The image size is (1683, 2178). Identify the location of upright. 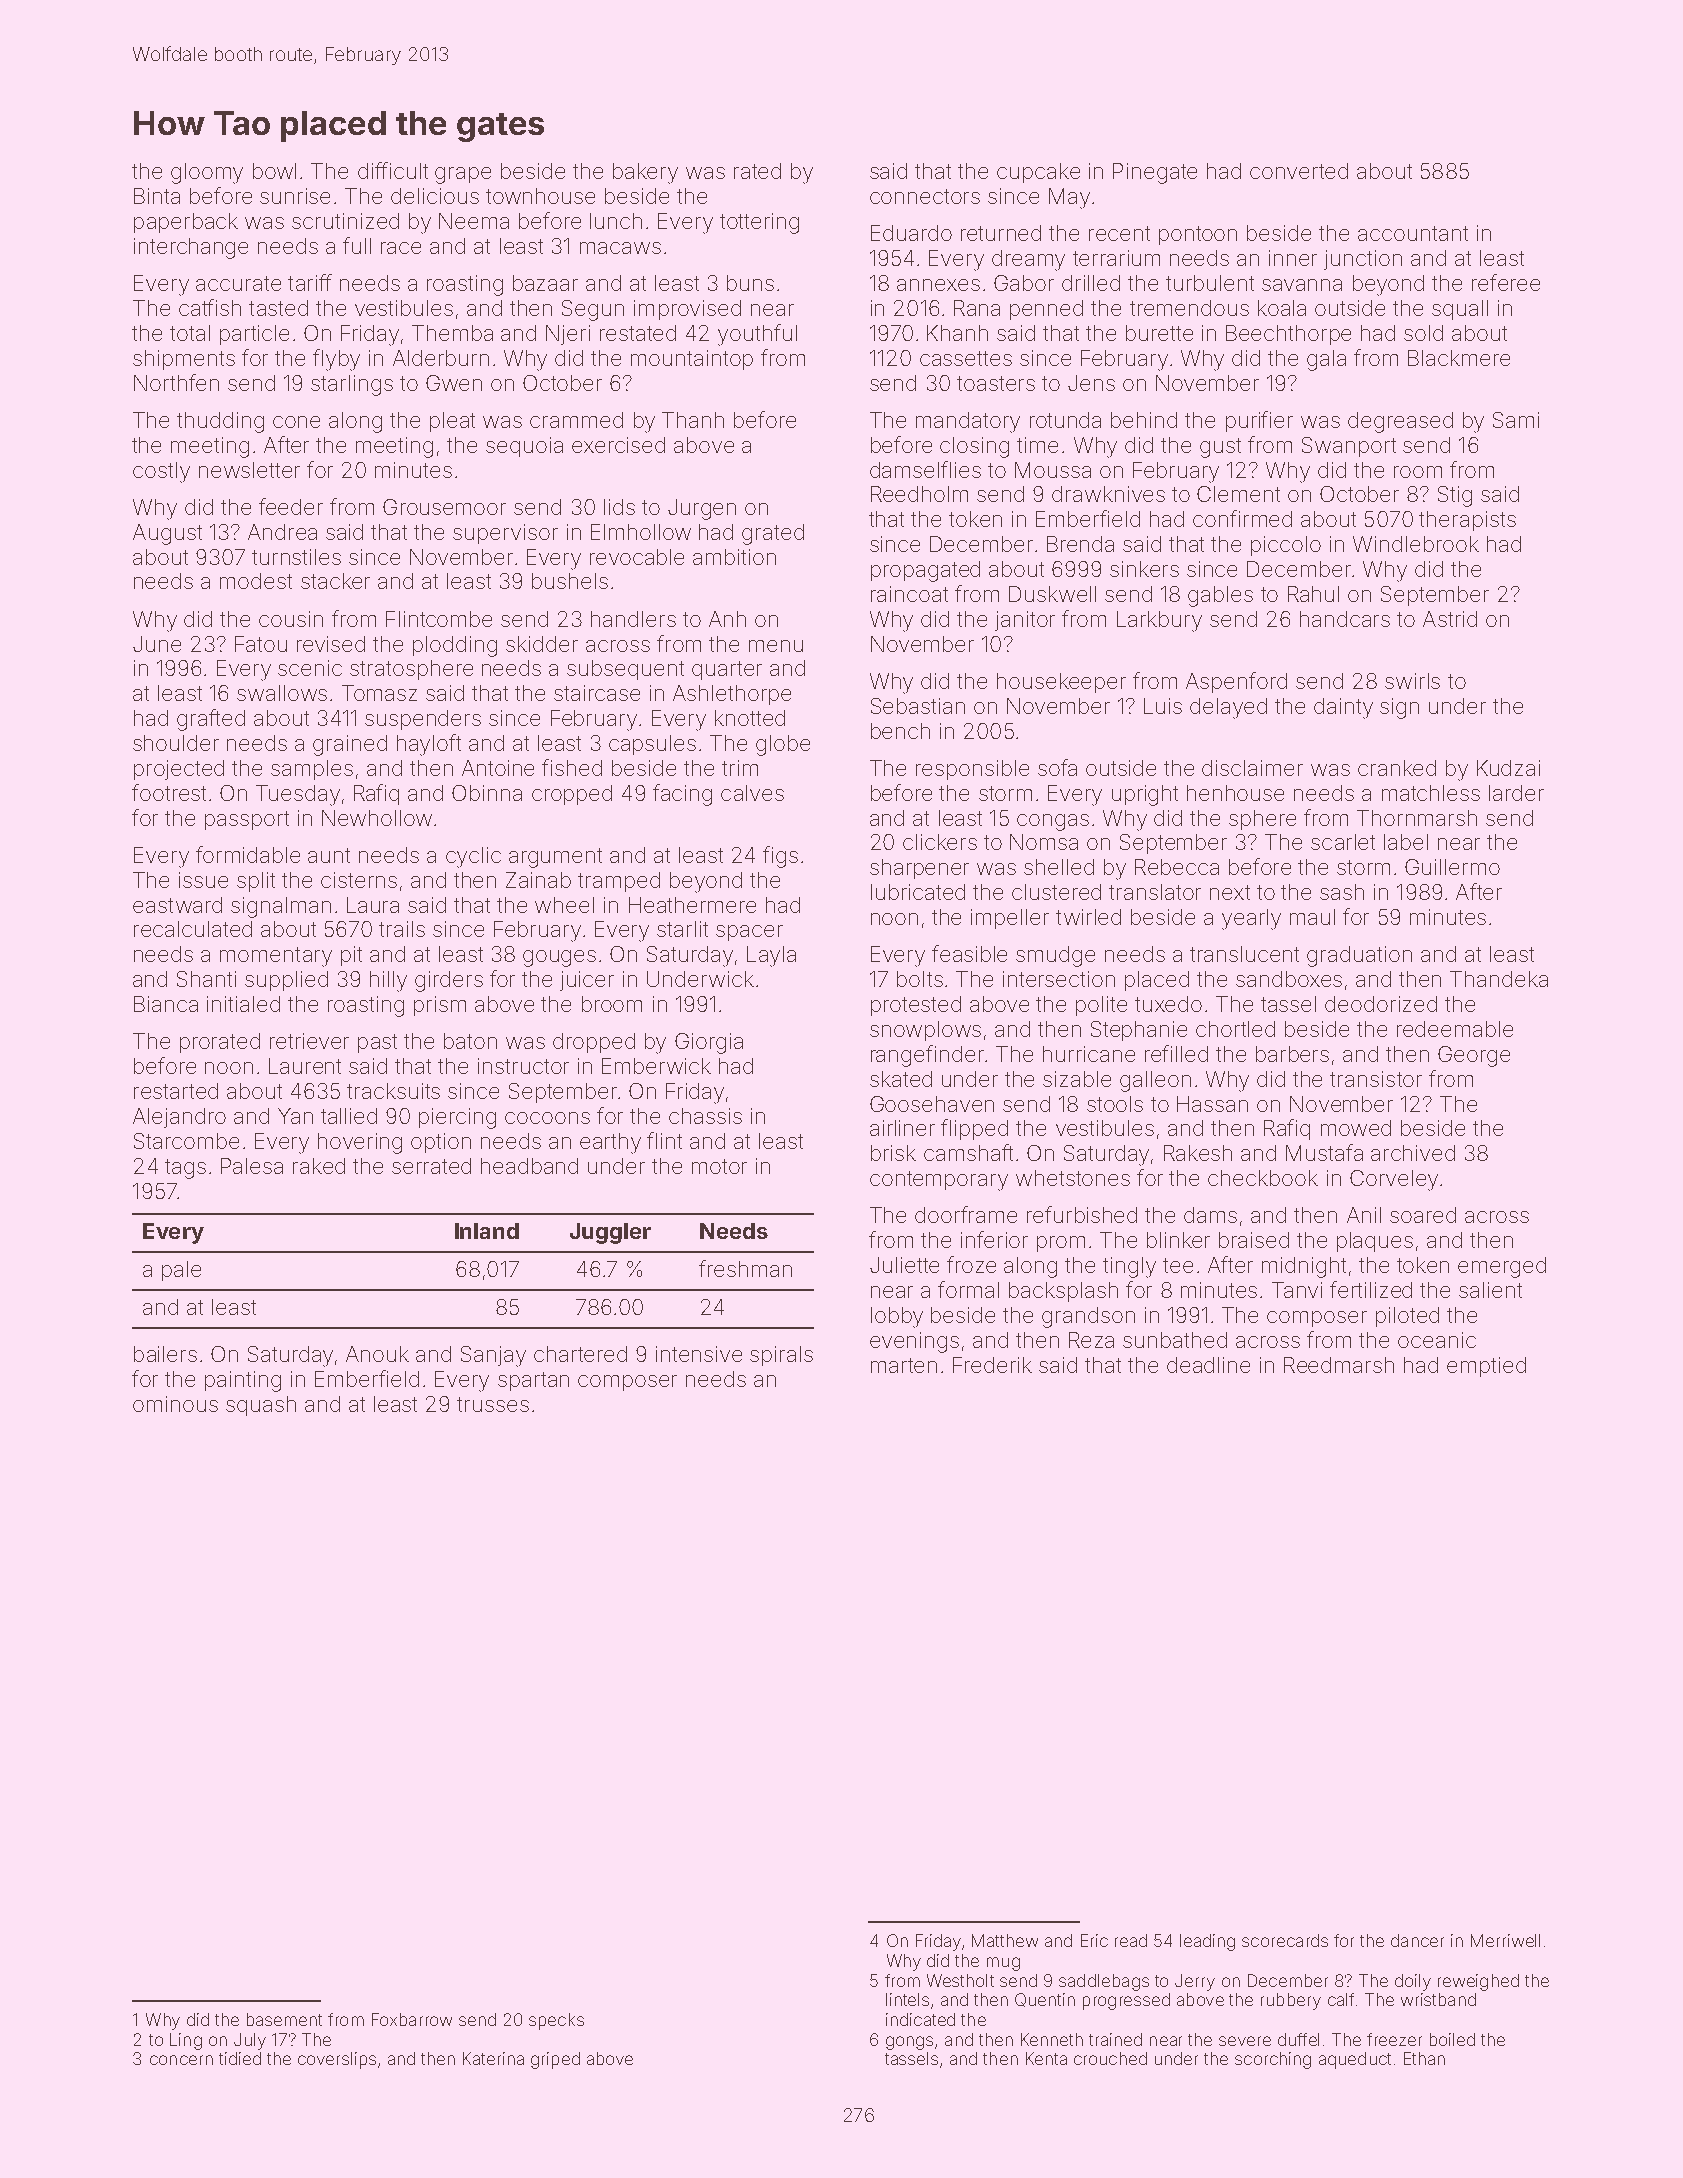
(1145, 795).
